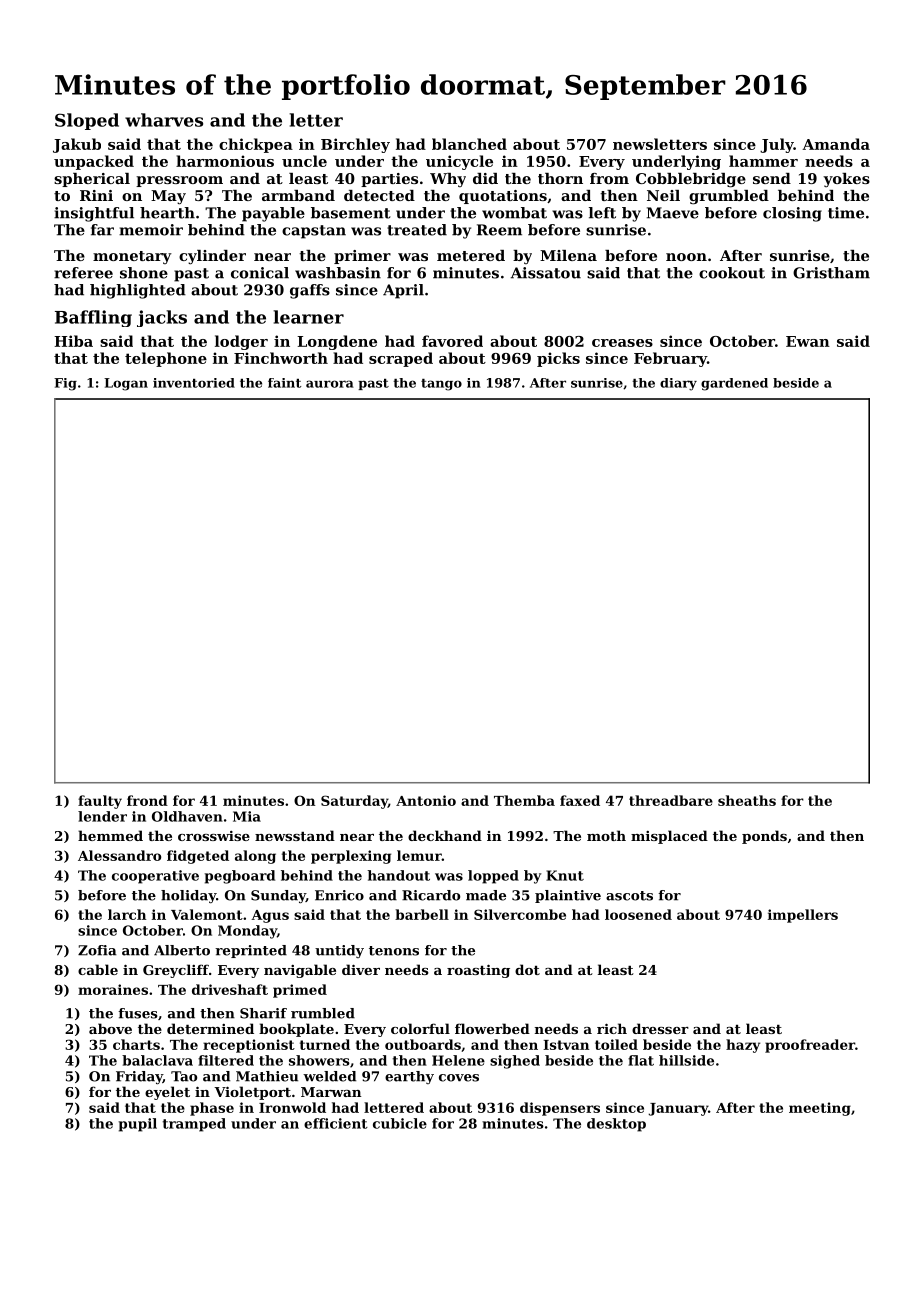 The width and height of the page is (924, 1308). What do you see at coordinates (678, 384) in the page?
I see `diary` at bounding box center [678, 384].
